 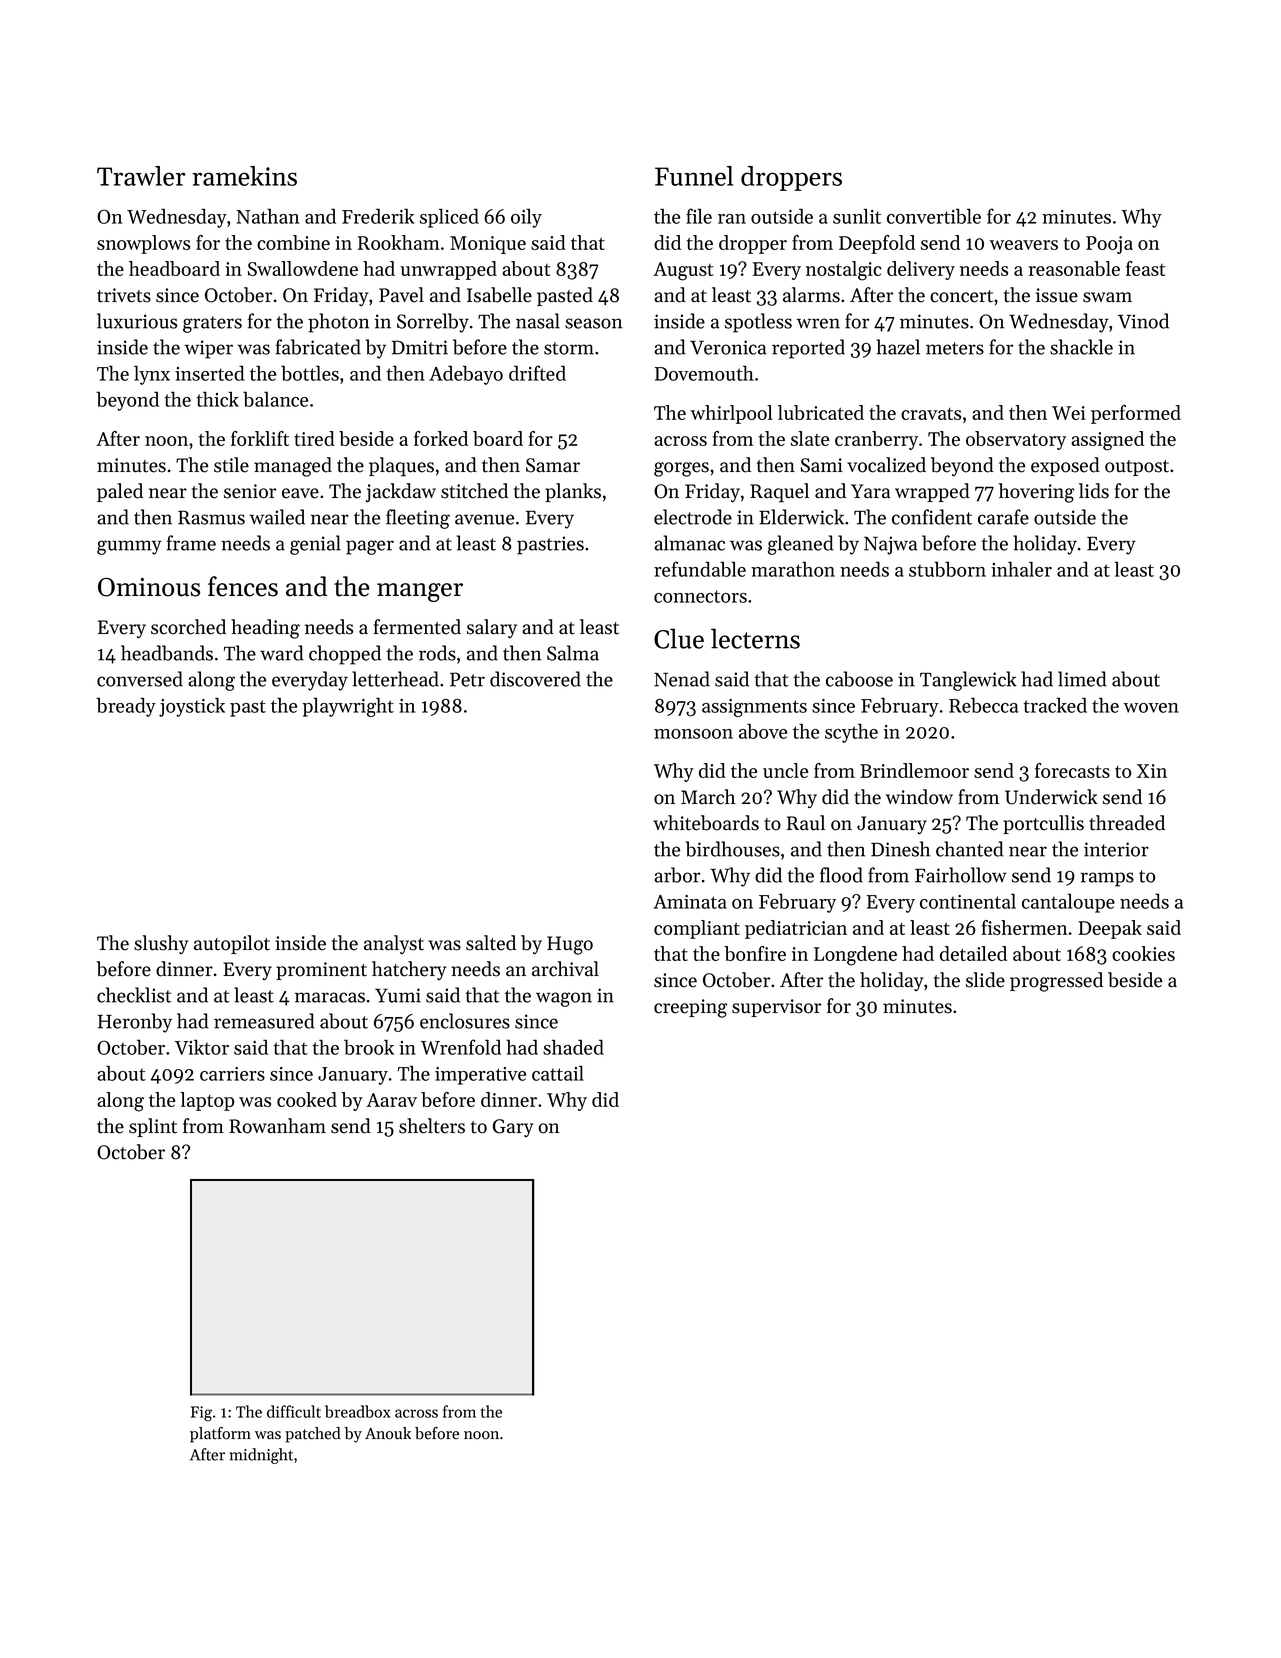 What do you see at coordinates (201, 1414) in the screenshot?
I see `Fig` at bounding box center [201, 1414].
